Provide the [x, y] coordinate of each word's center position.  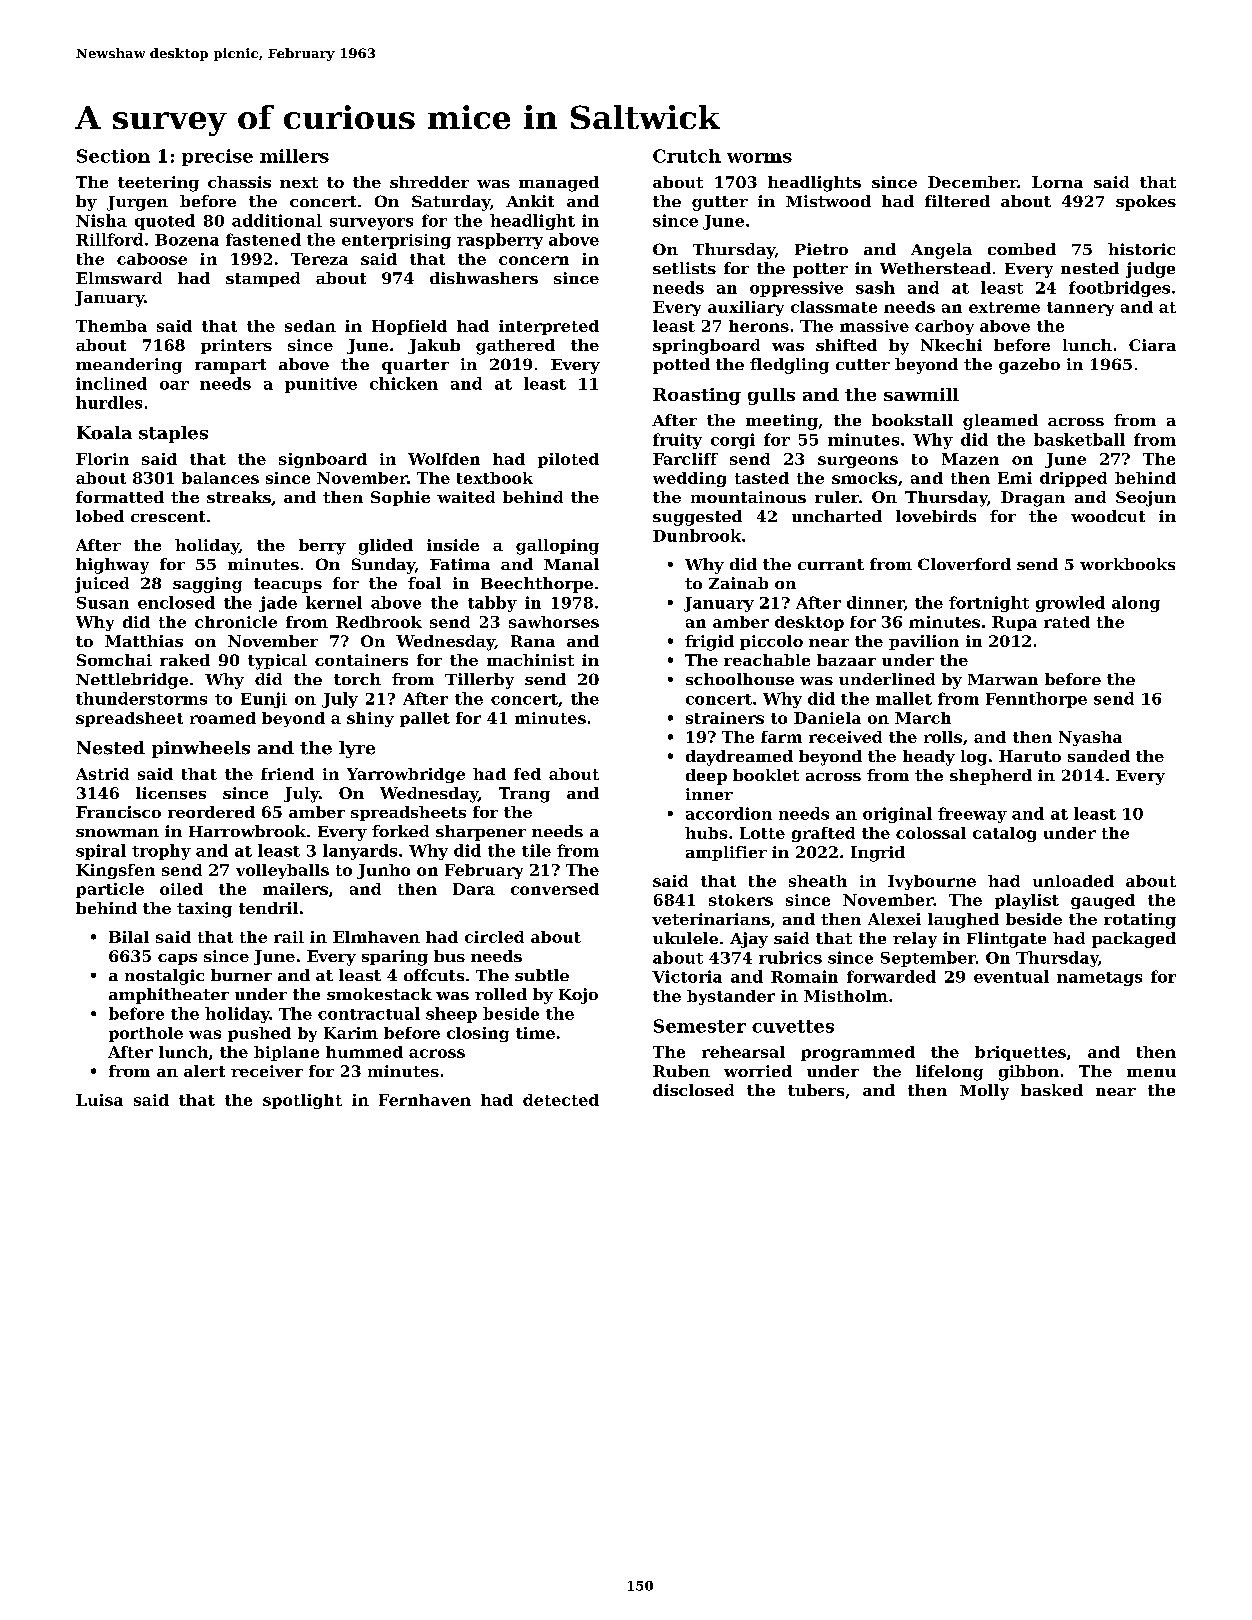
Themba [111, 326]
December [972, 182]
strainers [725, 718]
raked [185, 660]
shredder [429, 182]
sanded [1099, 756]
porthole [146, 1034]
